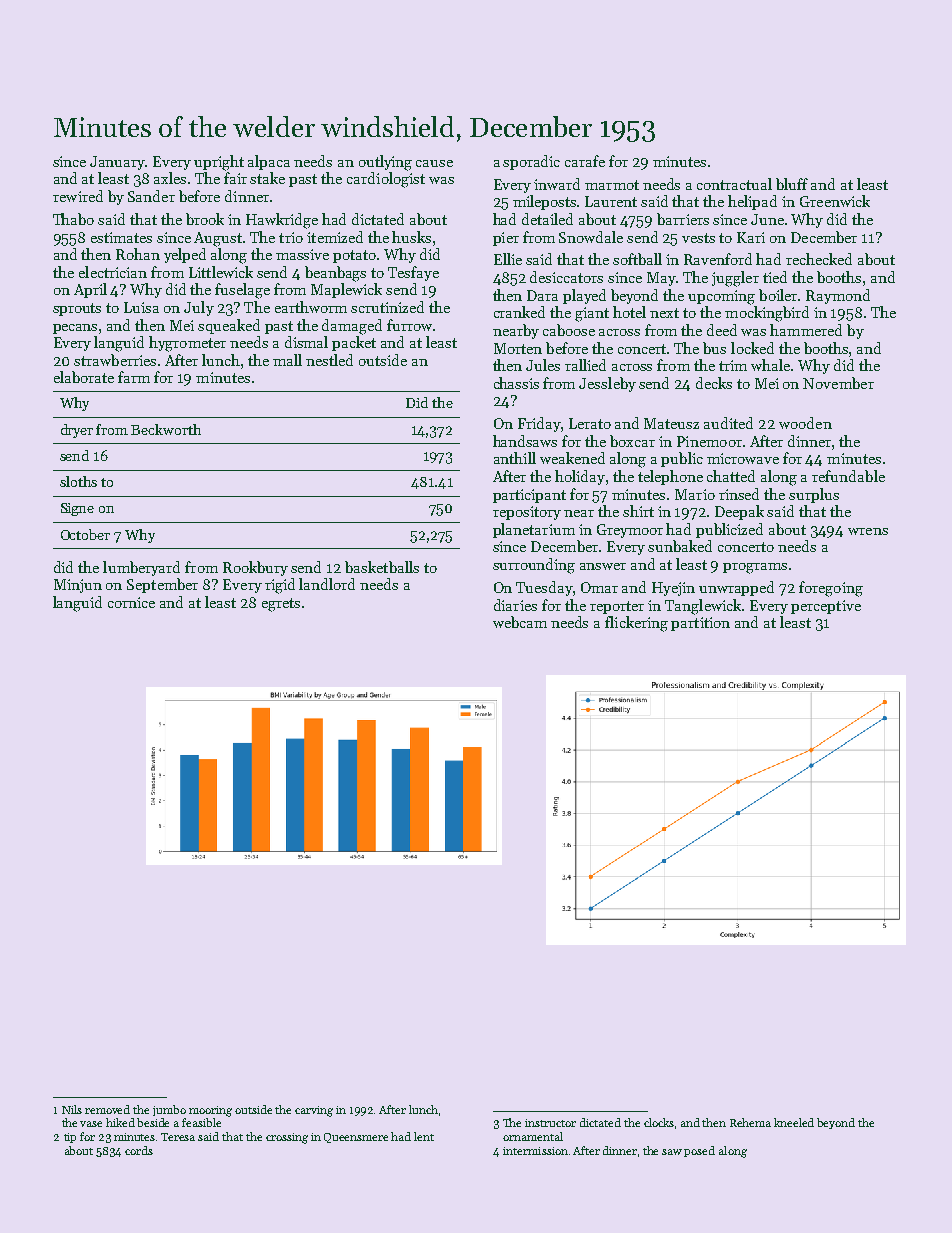 The height and width of the image is (1233, 952). I want to click on cornice, so click(131, 602).
